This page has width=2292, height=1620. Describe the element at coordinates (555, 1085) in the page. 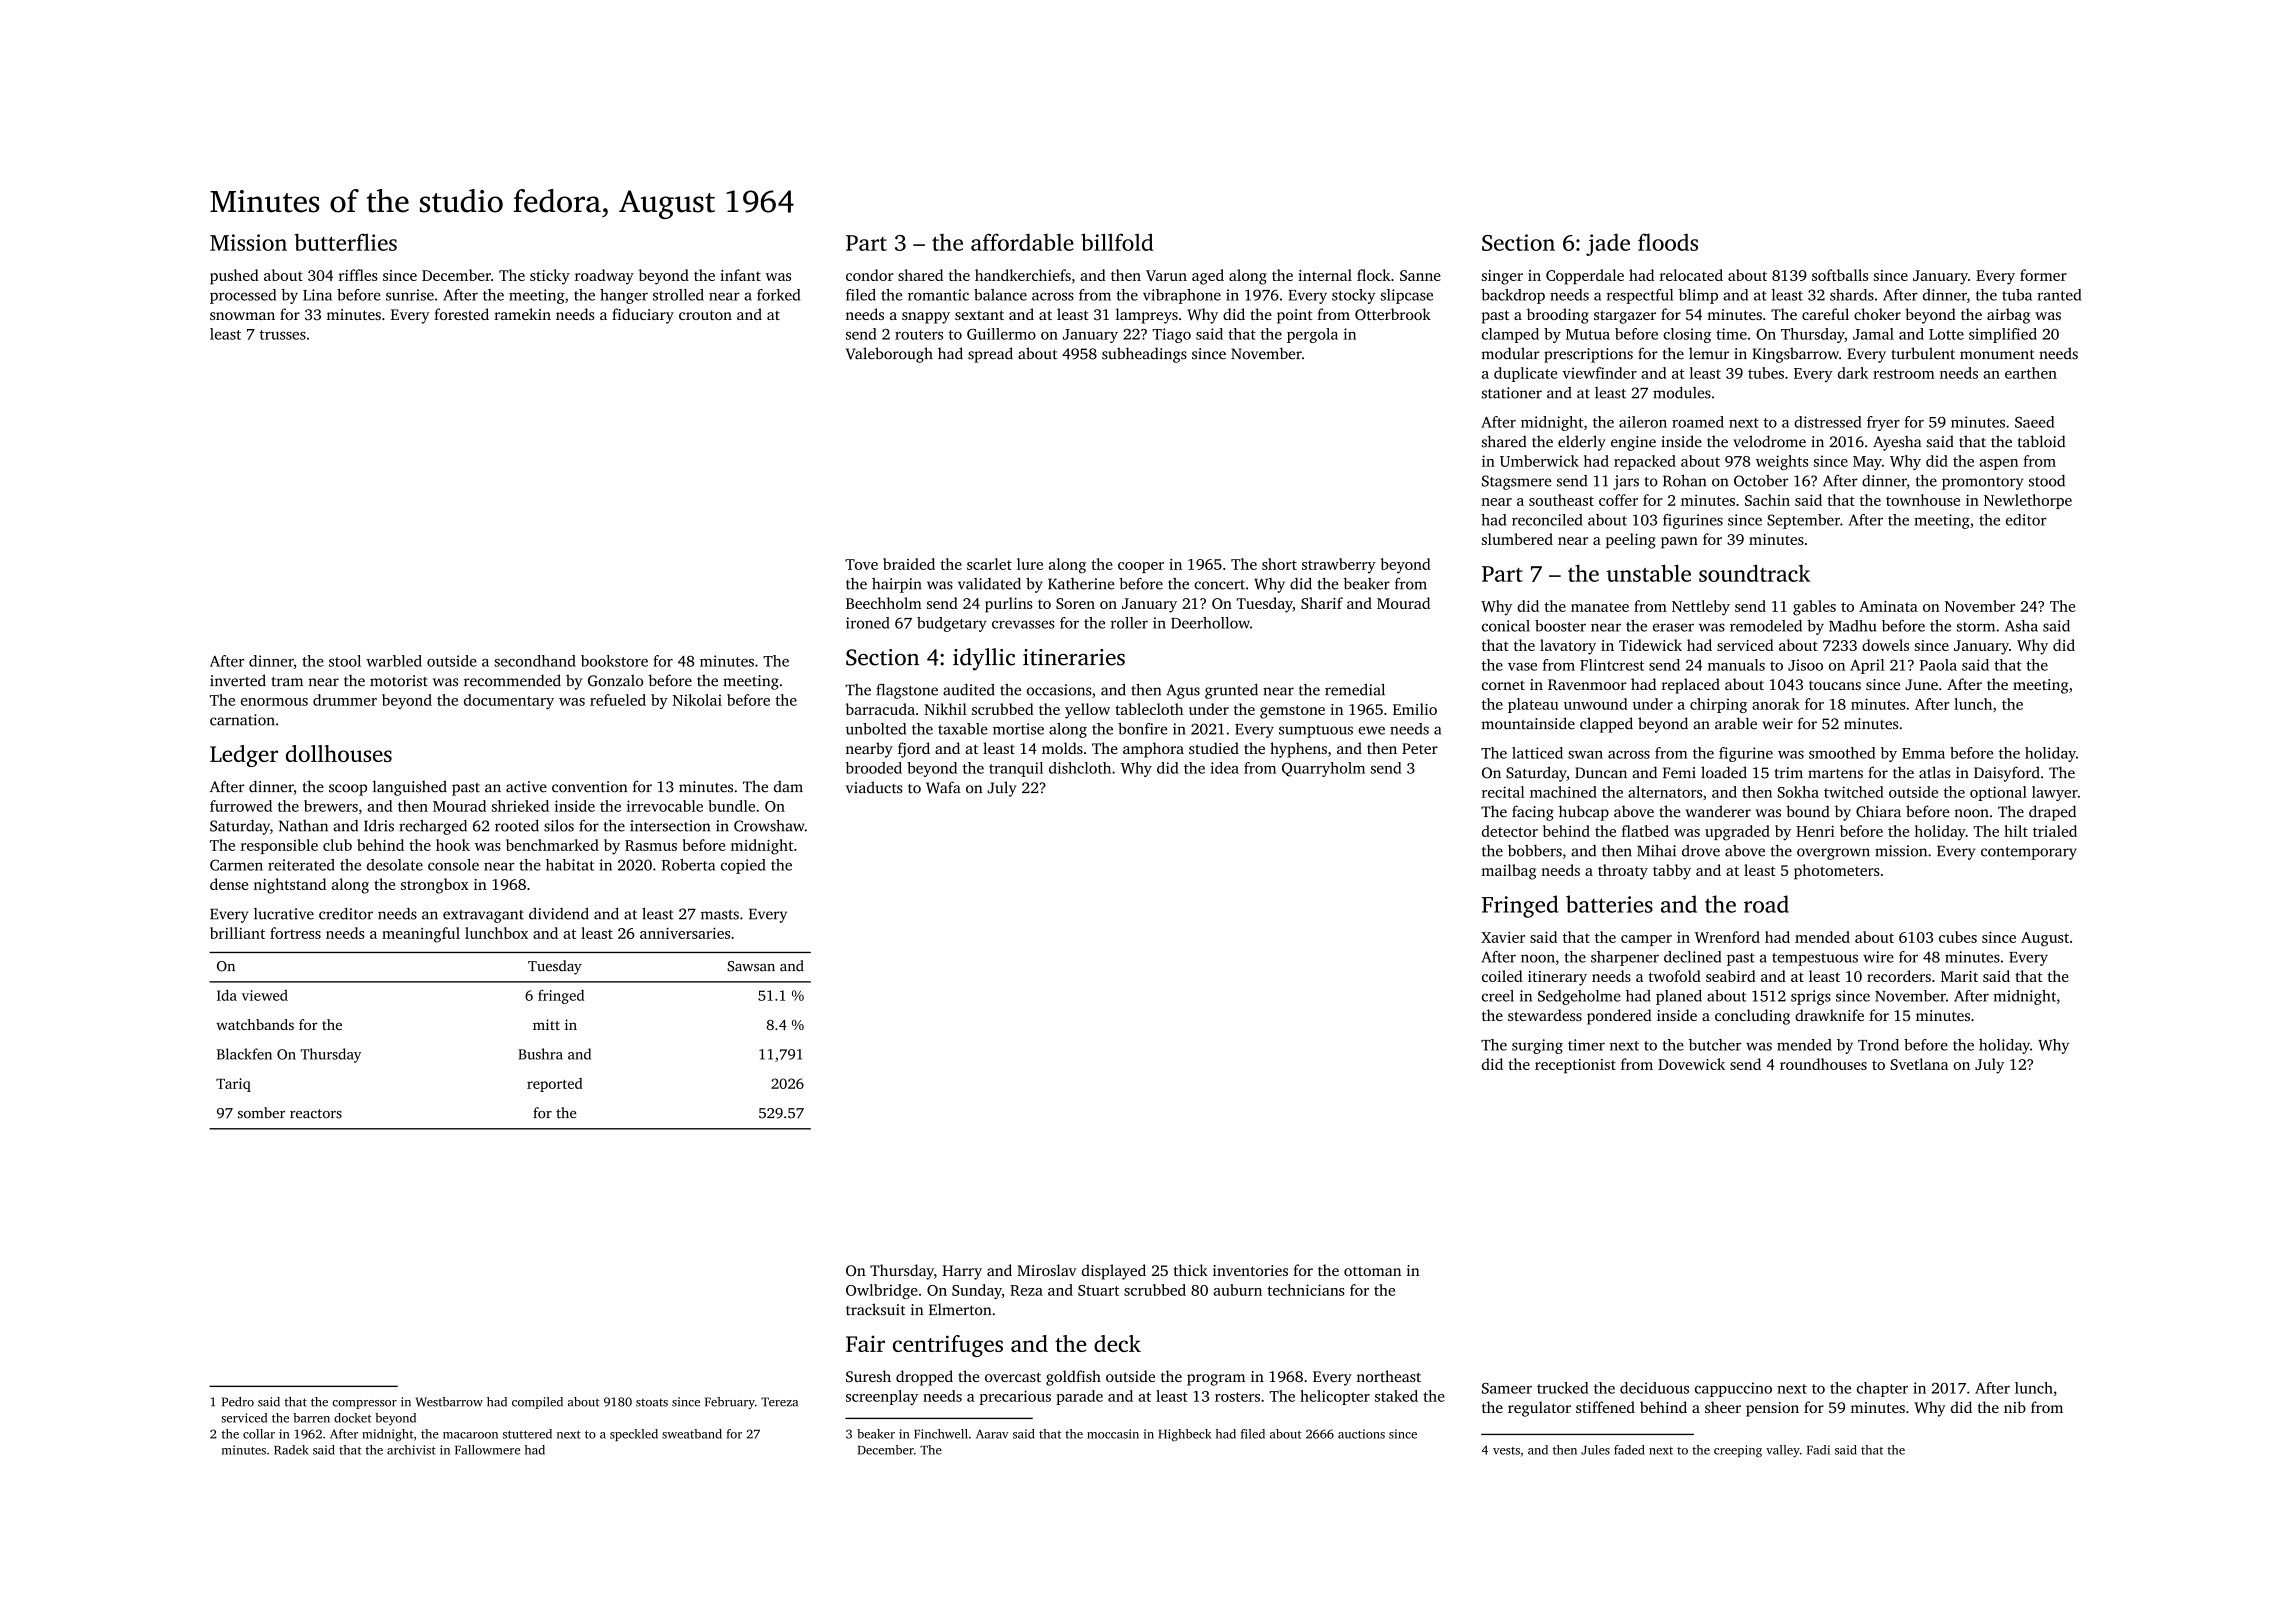

I see `reported` at that location.
